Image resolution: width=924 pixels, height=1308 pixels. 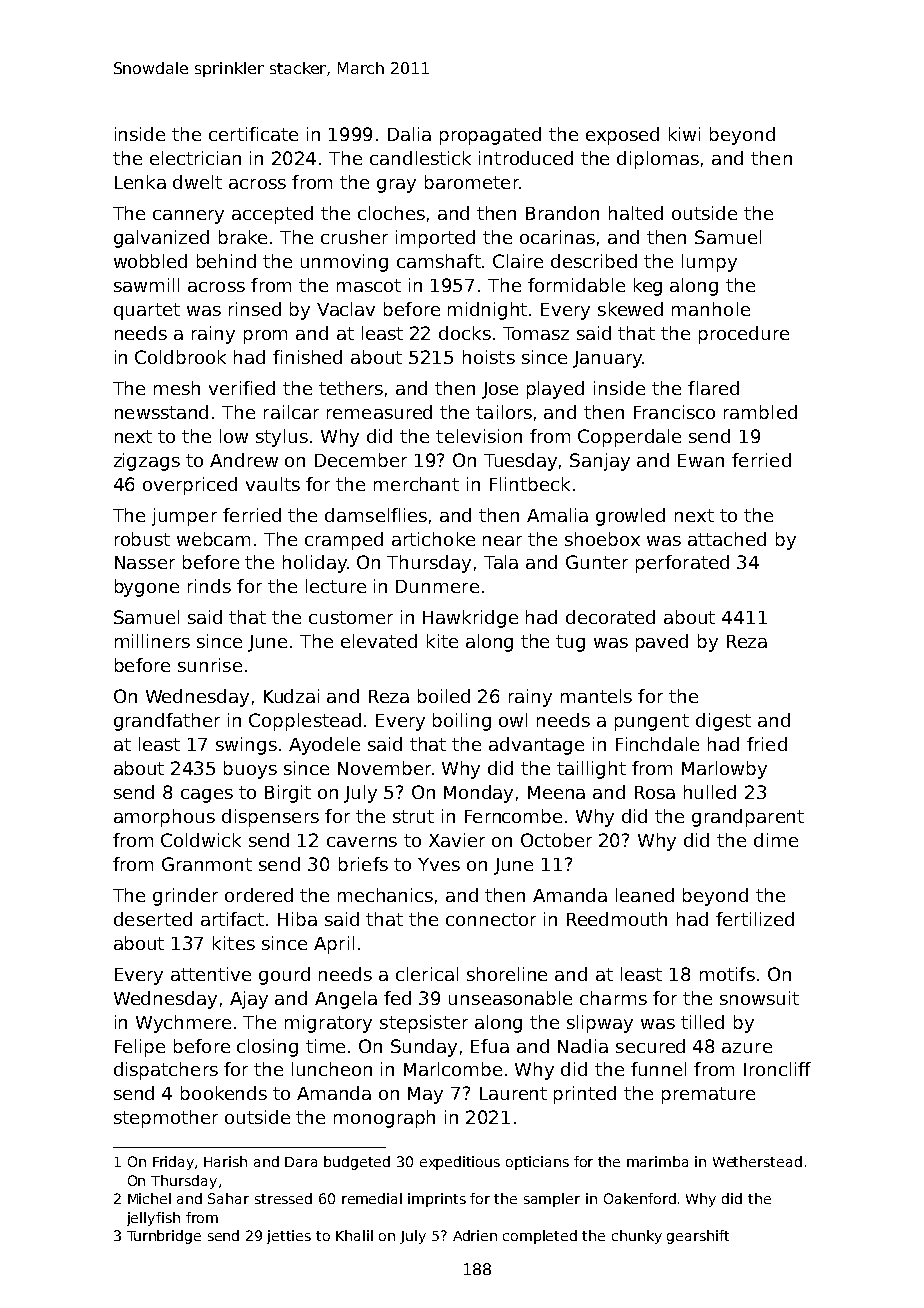 What do you see at coordinates (475, 1235) in the page?
I see `Adrien` at bounding box center [475, 1235].
